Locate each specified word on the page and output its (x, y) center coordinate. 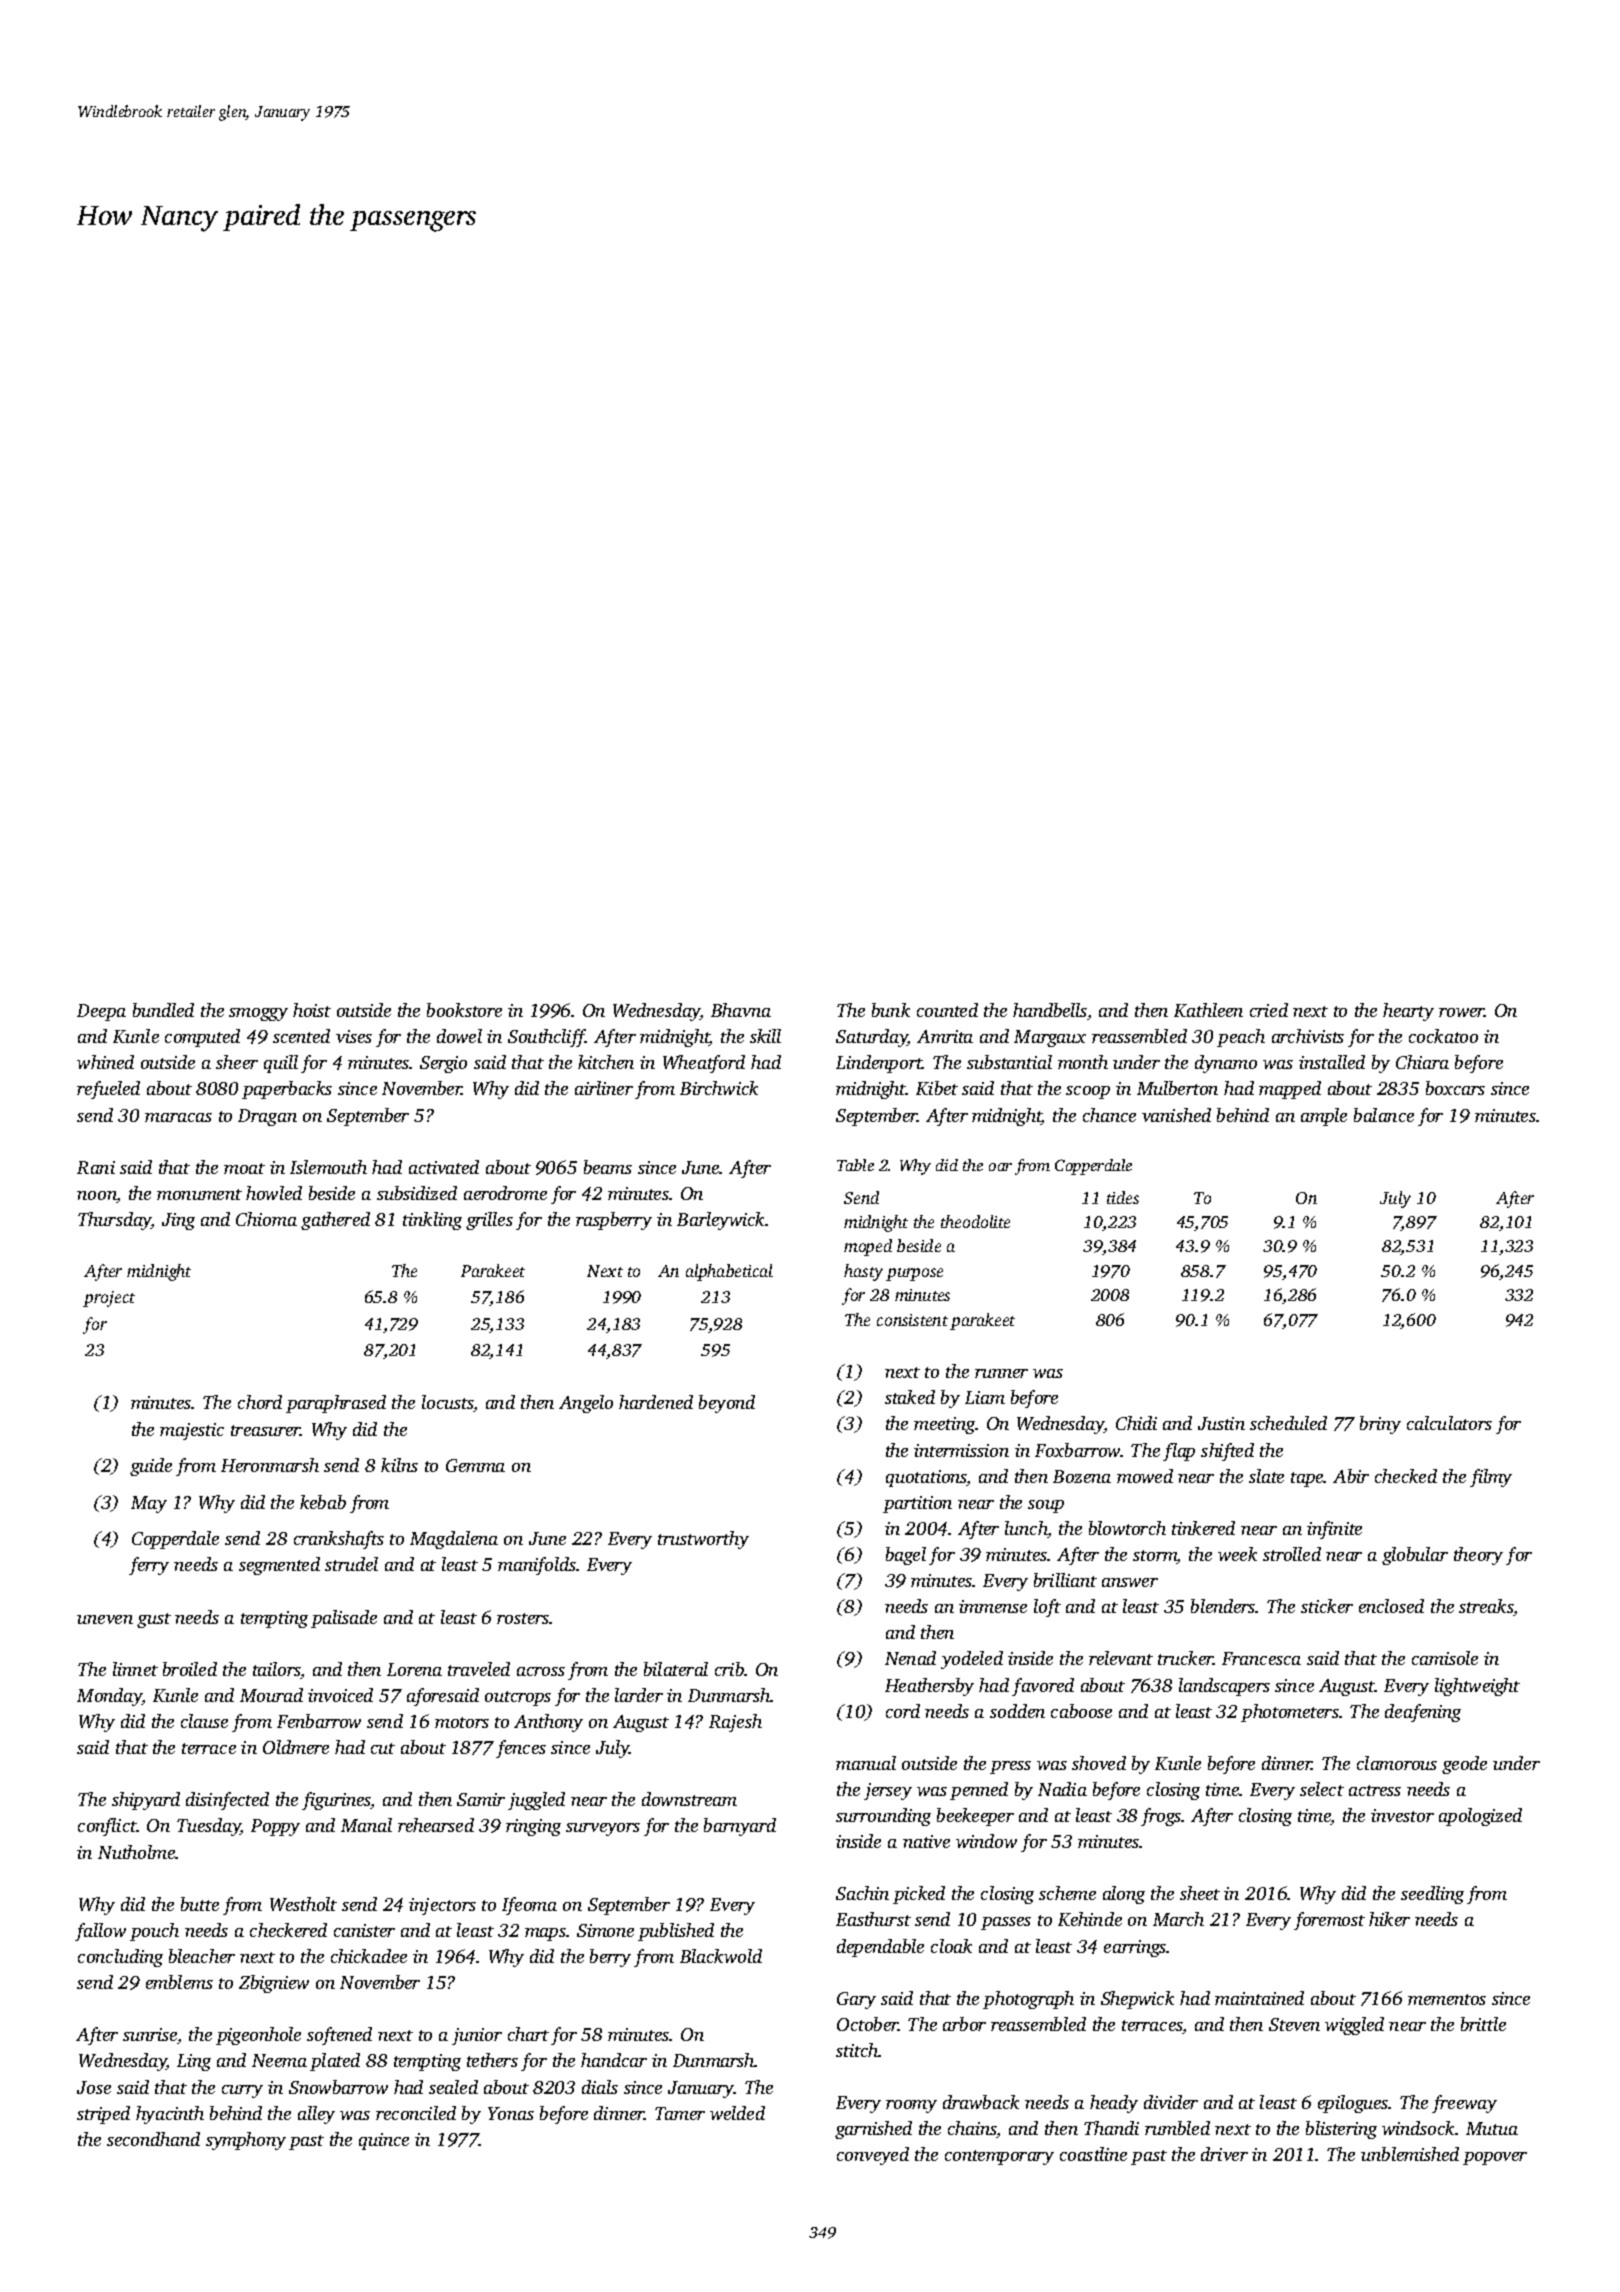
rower (1462, 1012)
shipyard (146, 1801)
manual (866, 1763)
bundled (163, 1010)
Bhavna (741, 1010)
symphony (246, 2141)
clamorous (1397, 1763)
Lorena (414, 1669)
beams (608, 1167)
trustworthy (703, 1540)
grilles (489, 1221)
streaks (1486, 1607)
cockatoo (1443, 1036)
